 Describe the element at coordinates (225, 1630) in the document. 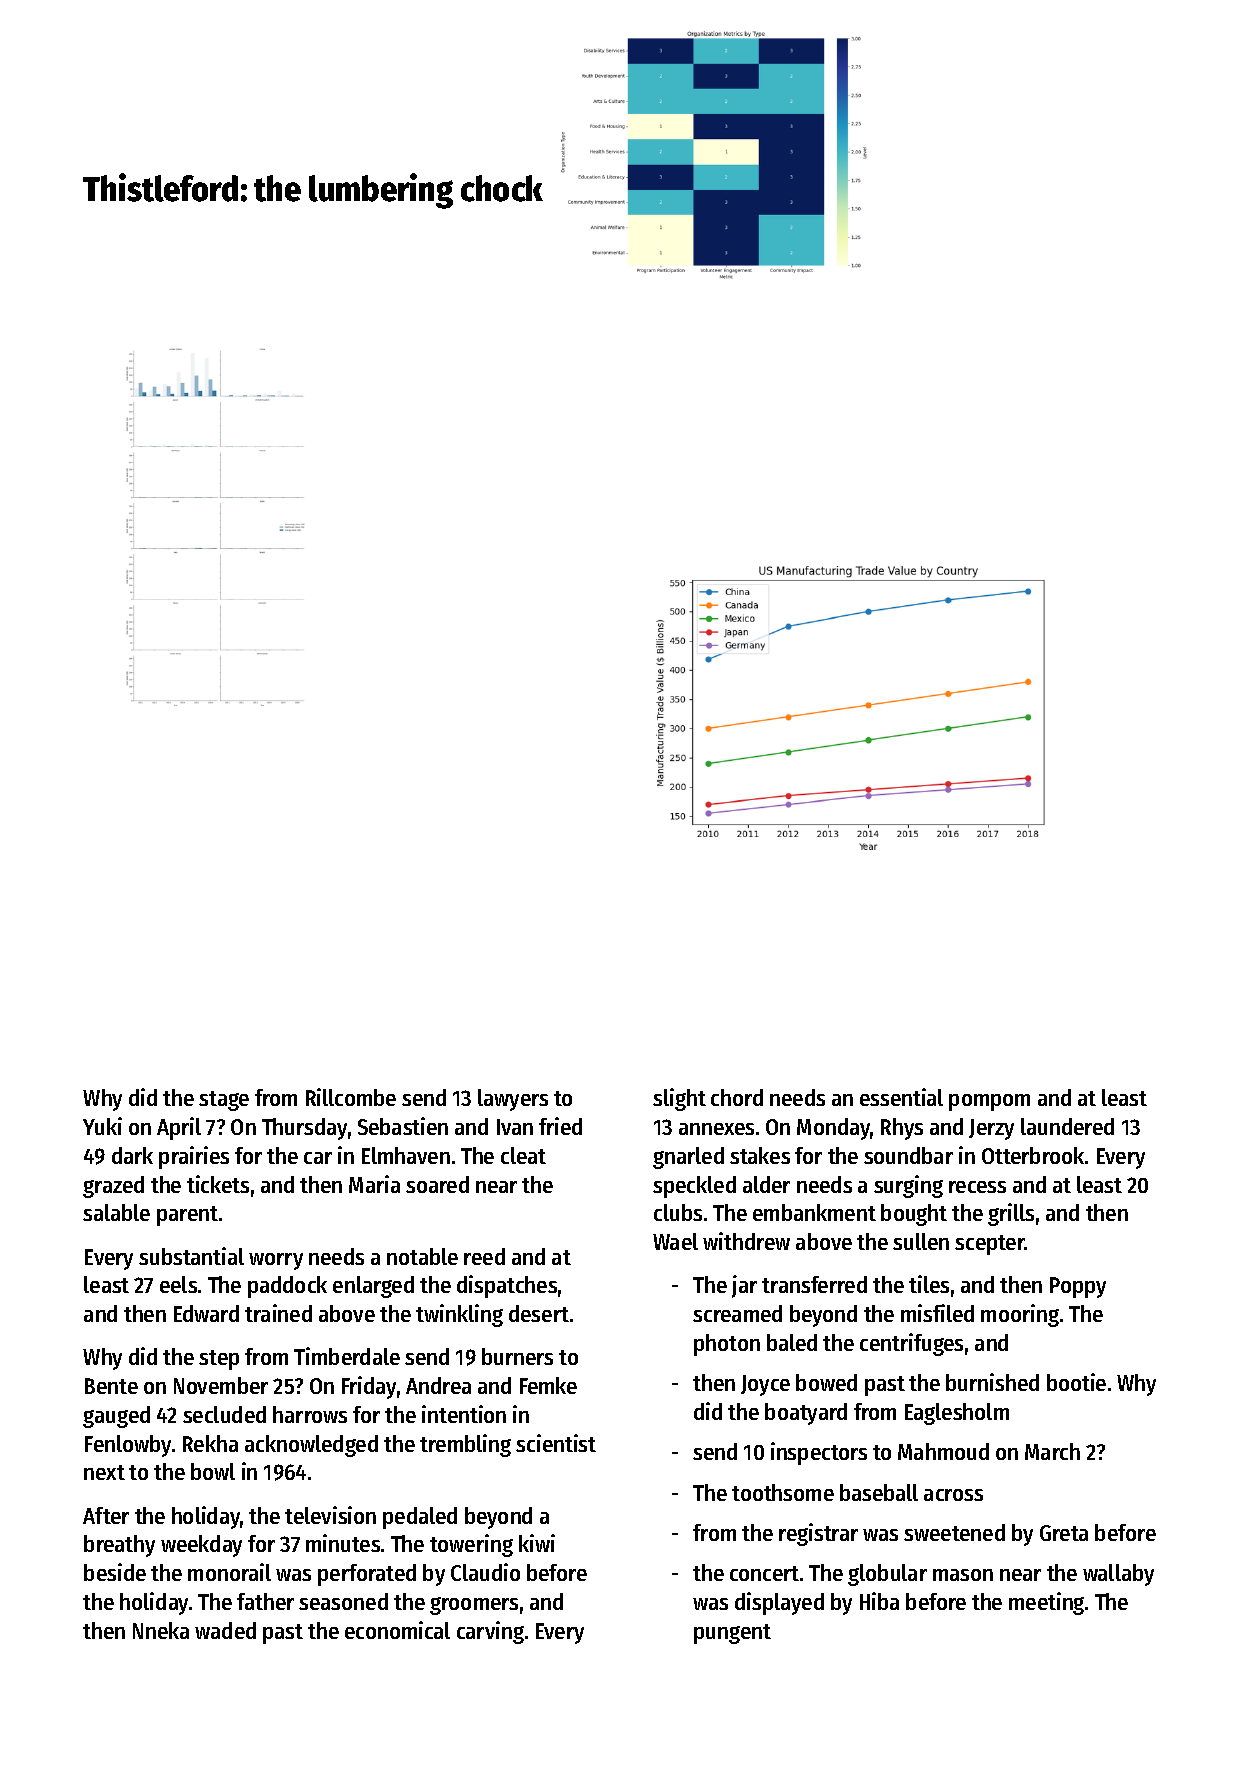

I see `waded` at that location.
